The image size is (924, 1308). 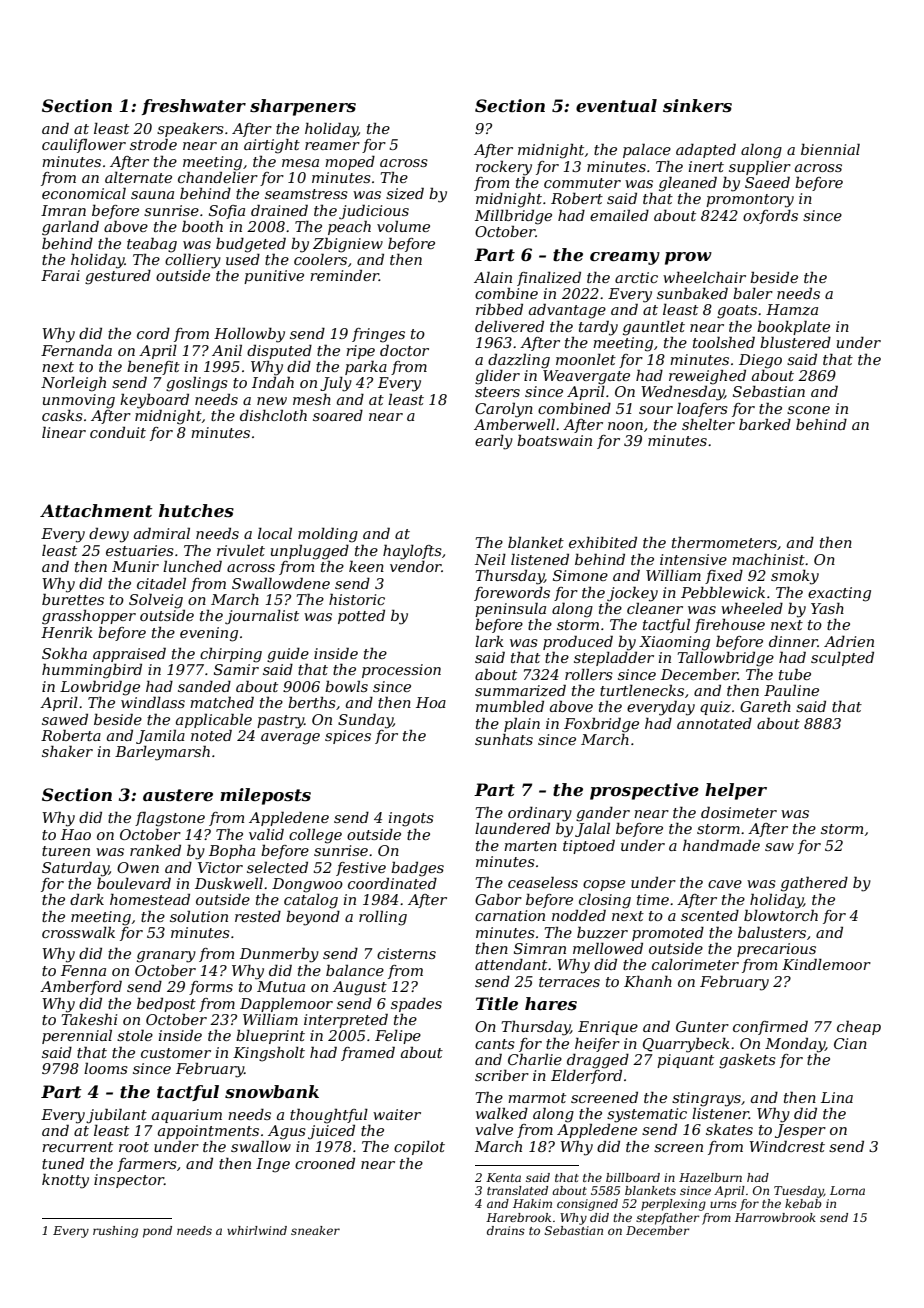 I want to click on perennial, so click(x=77, y=1037).
